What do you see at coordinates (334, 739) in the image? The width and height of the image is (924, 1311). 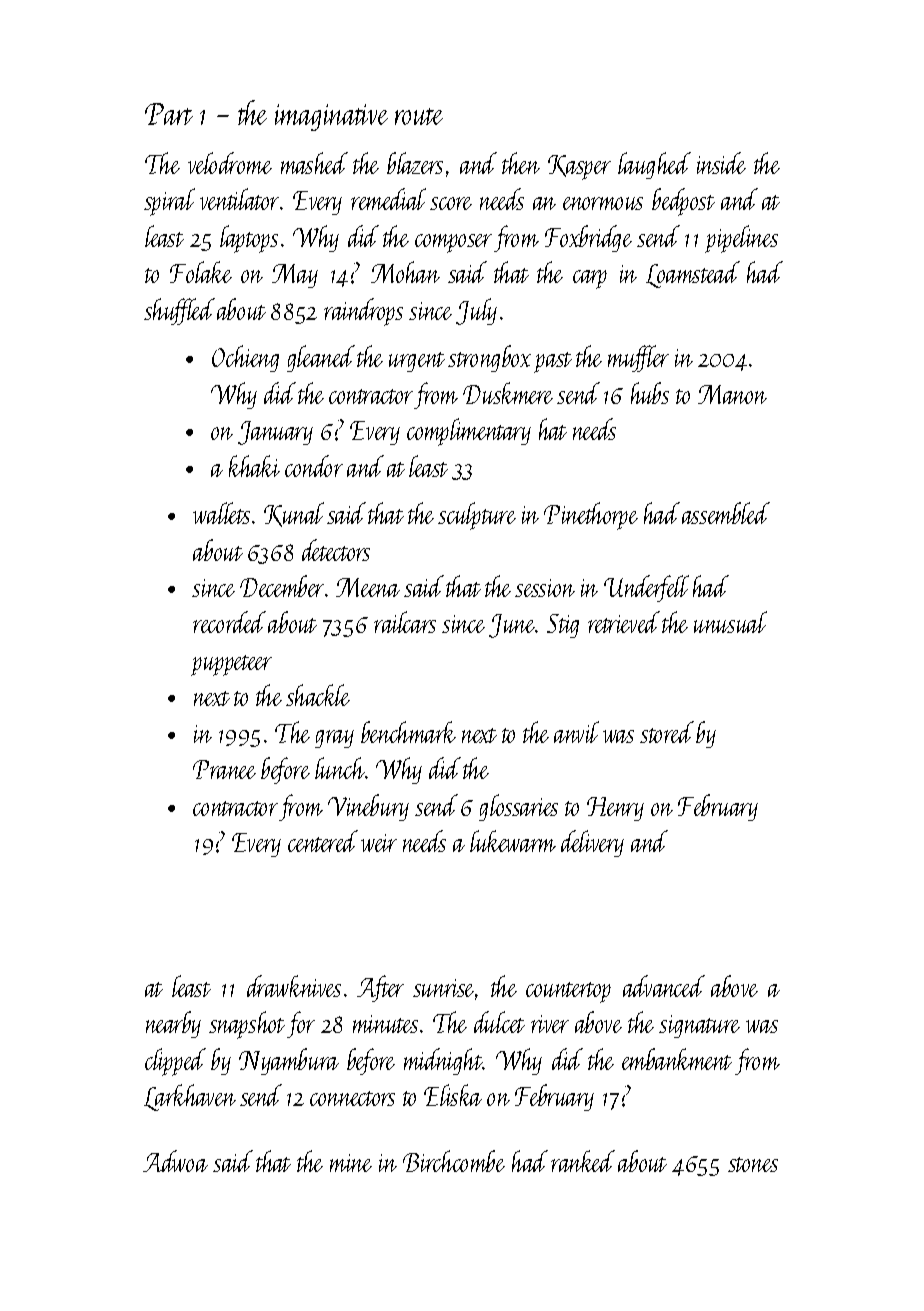 I see `gray` at bounding box center [334, 739].
